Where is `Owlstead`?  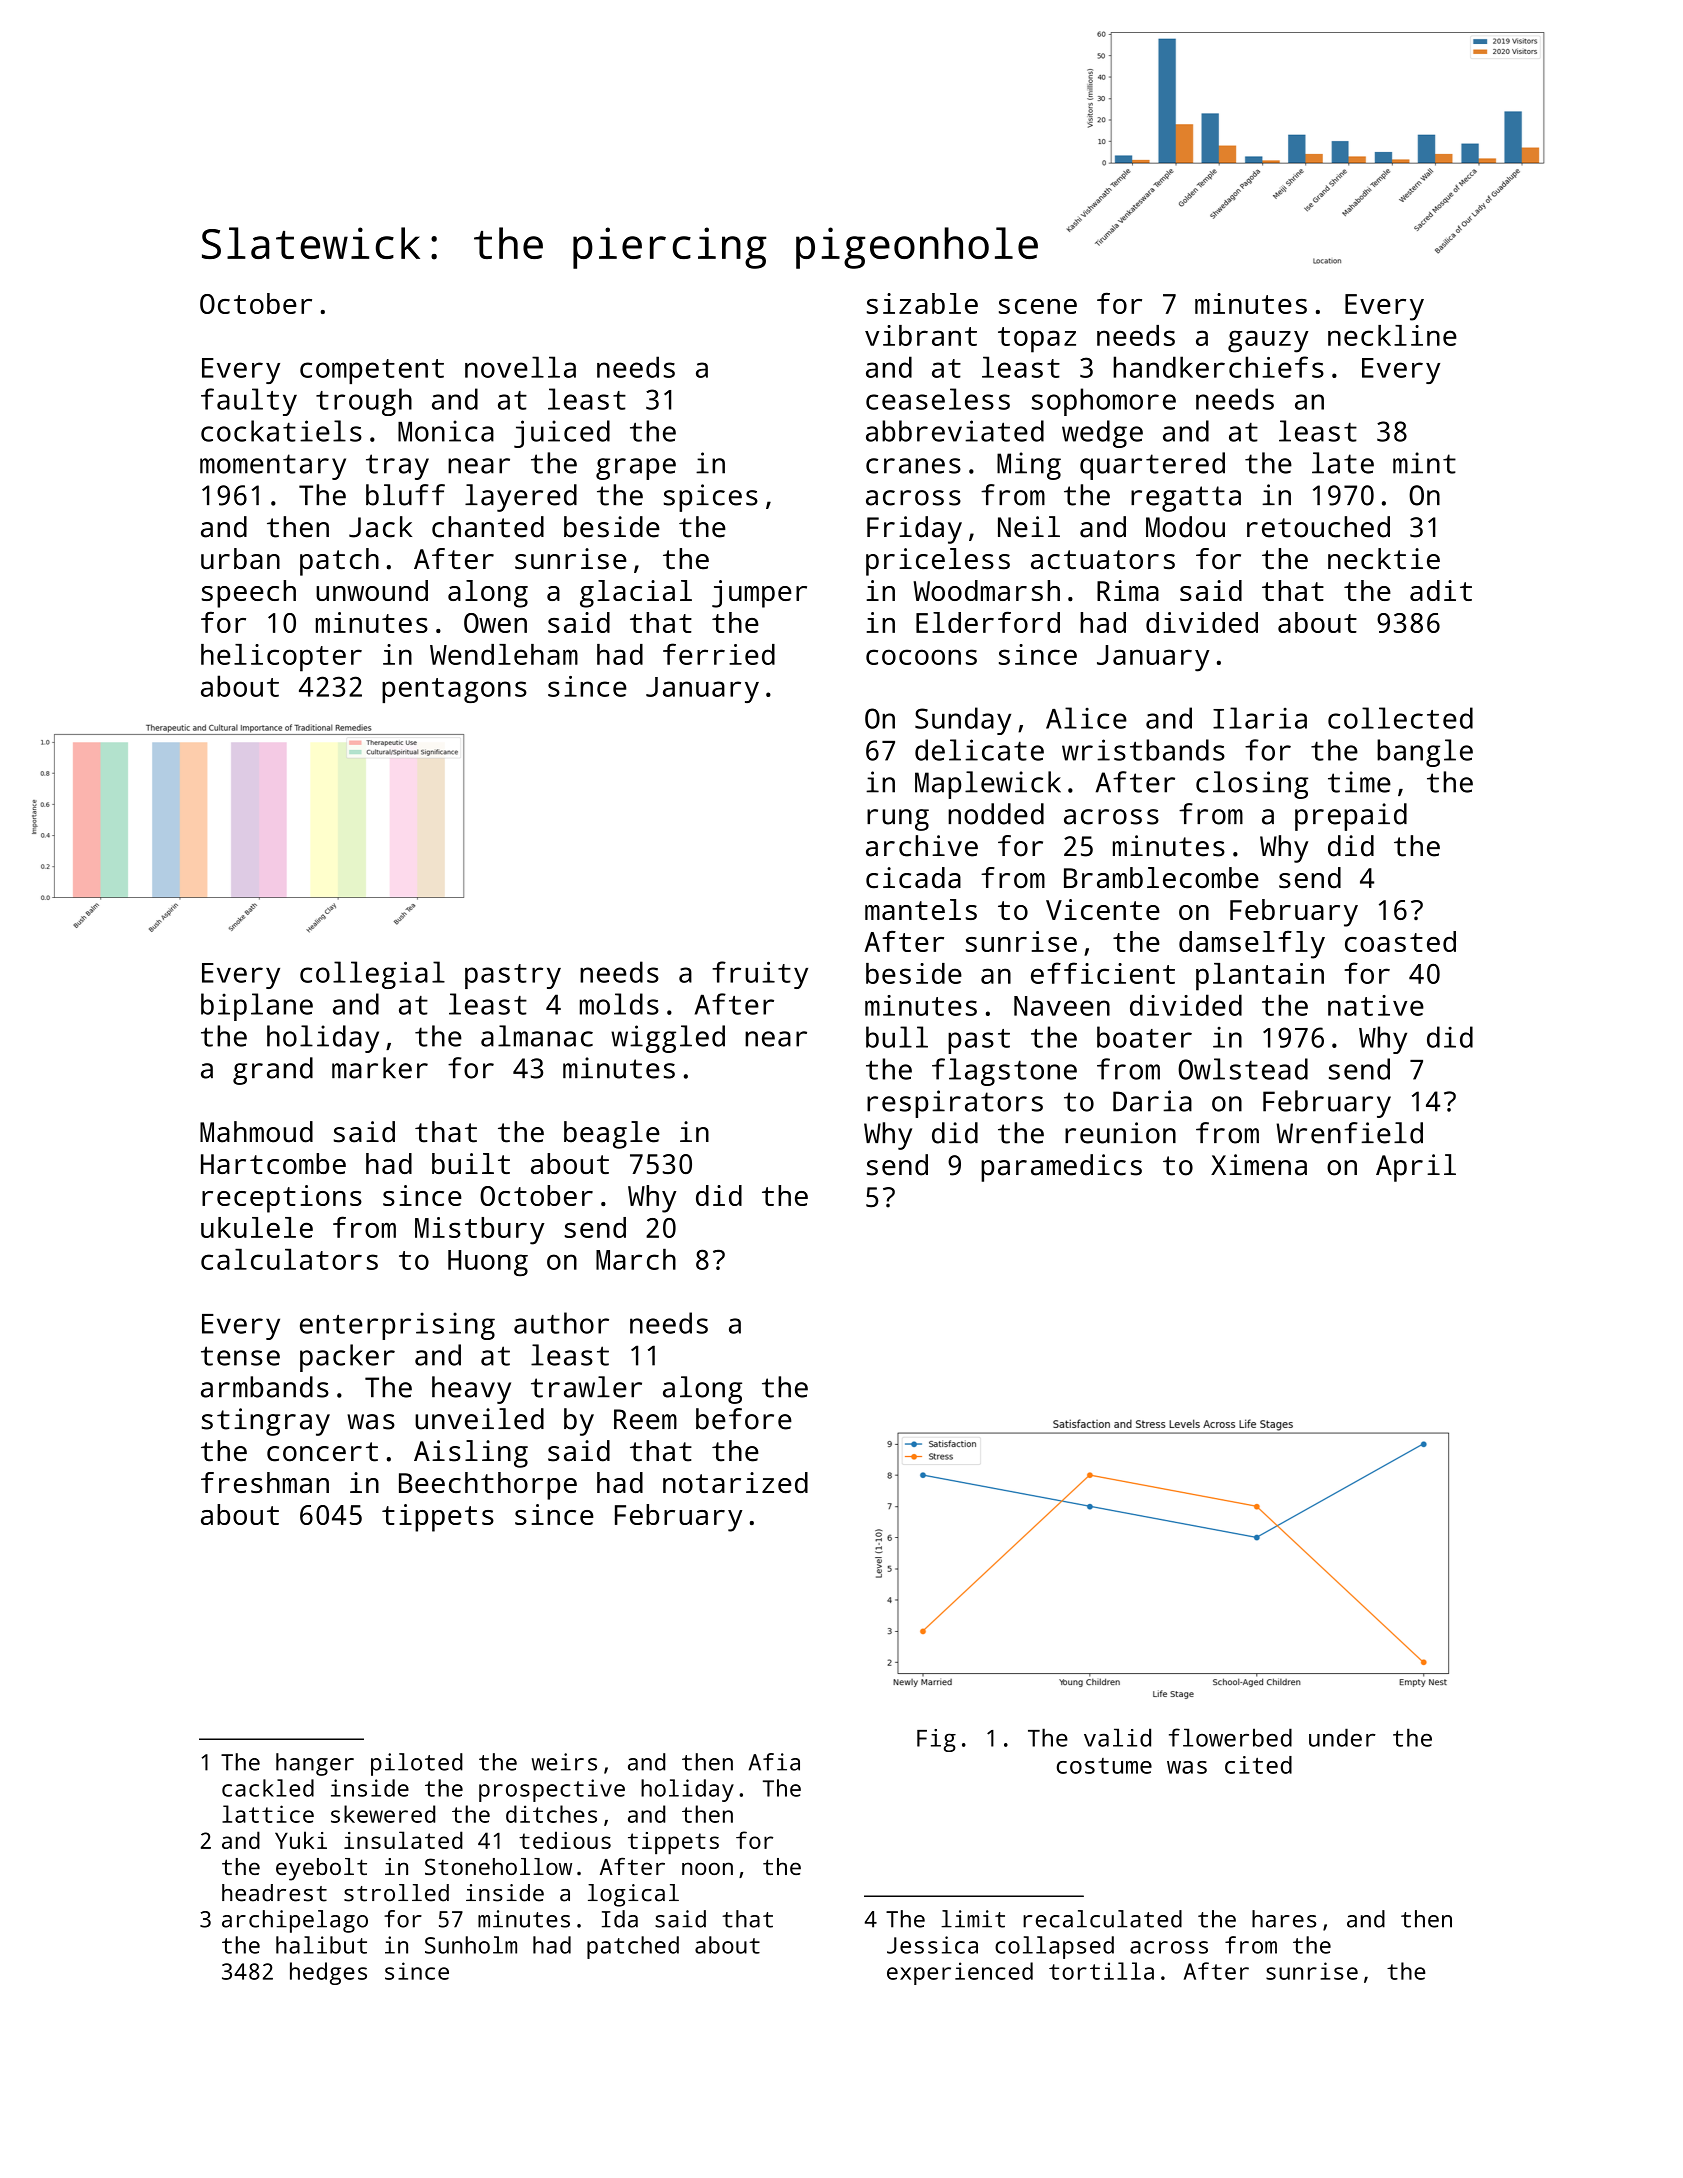
Owlstead is located at coordinates (1243, 1069).
